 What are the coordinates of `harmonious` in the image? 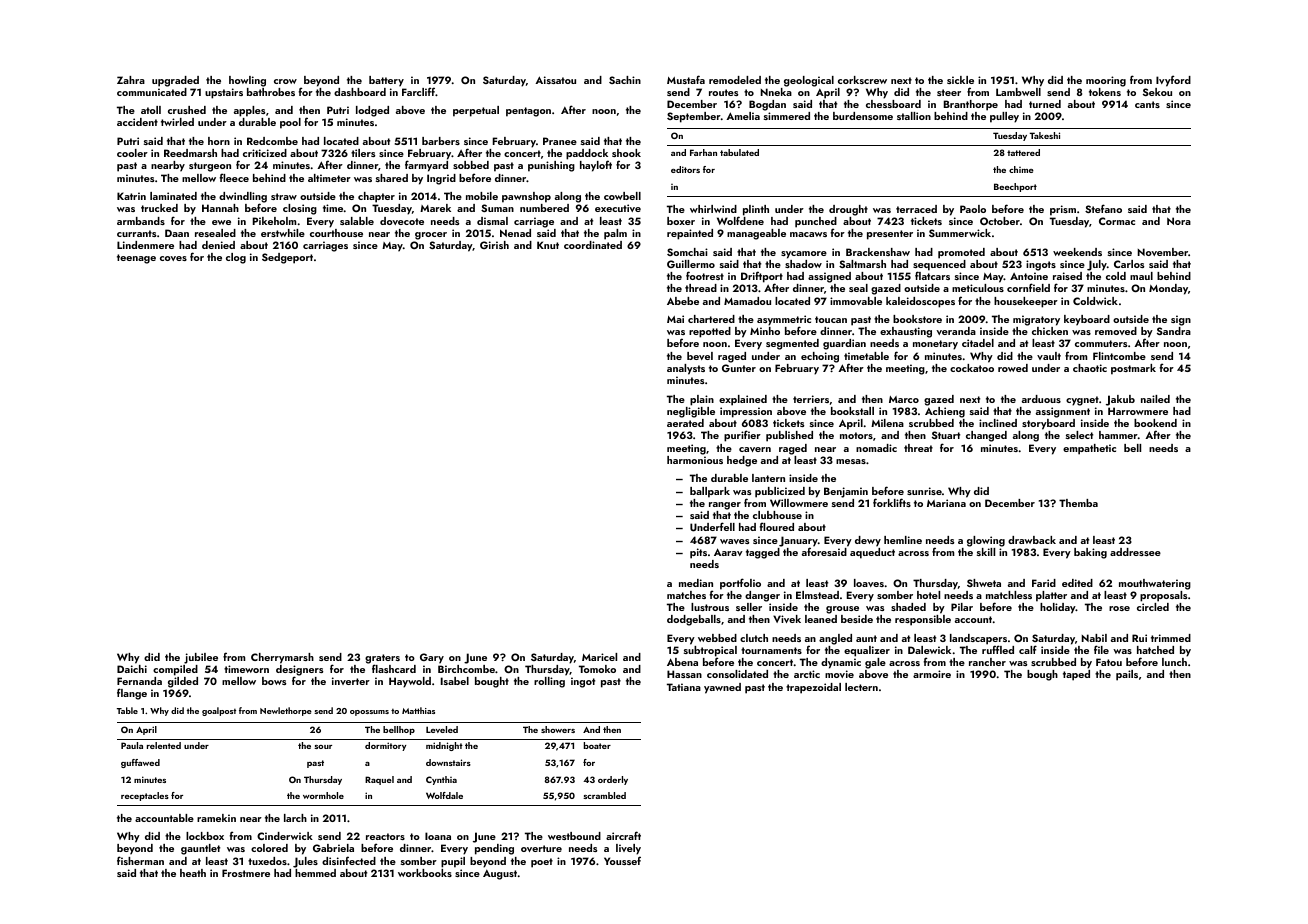 It's located at (695, 460).
